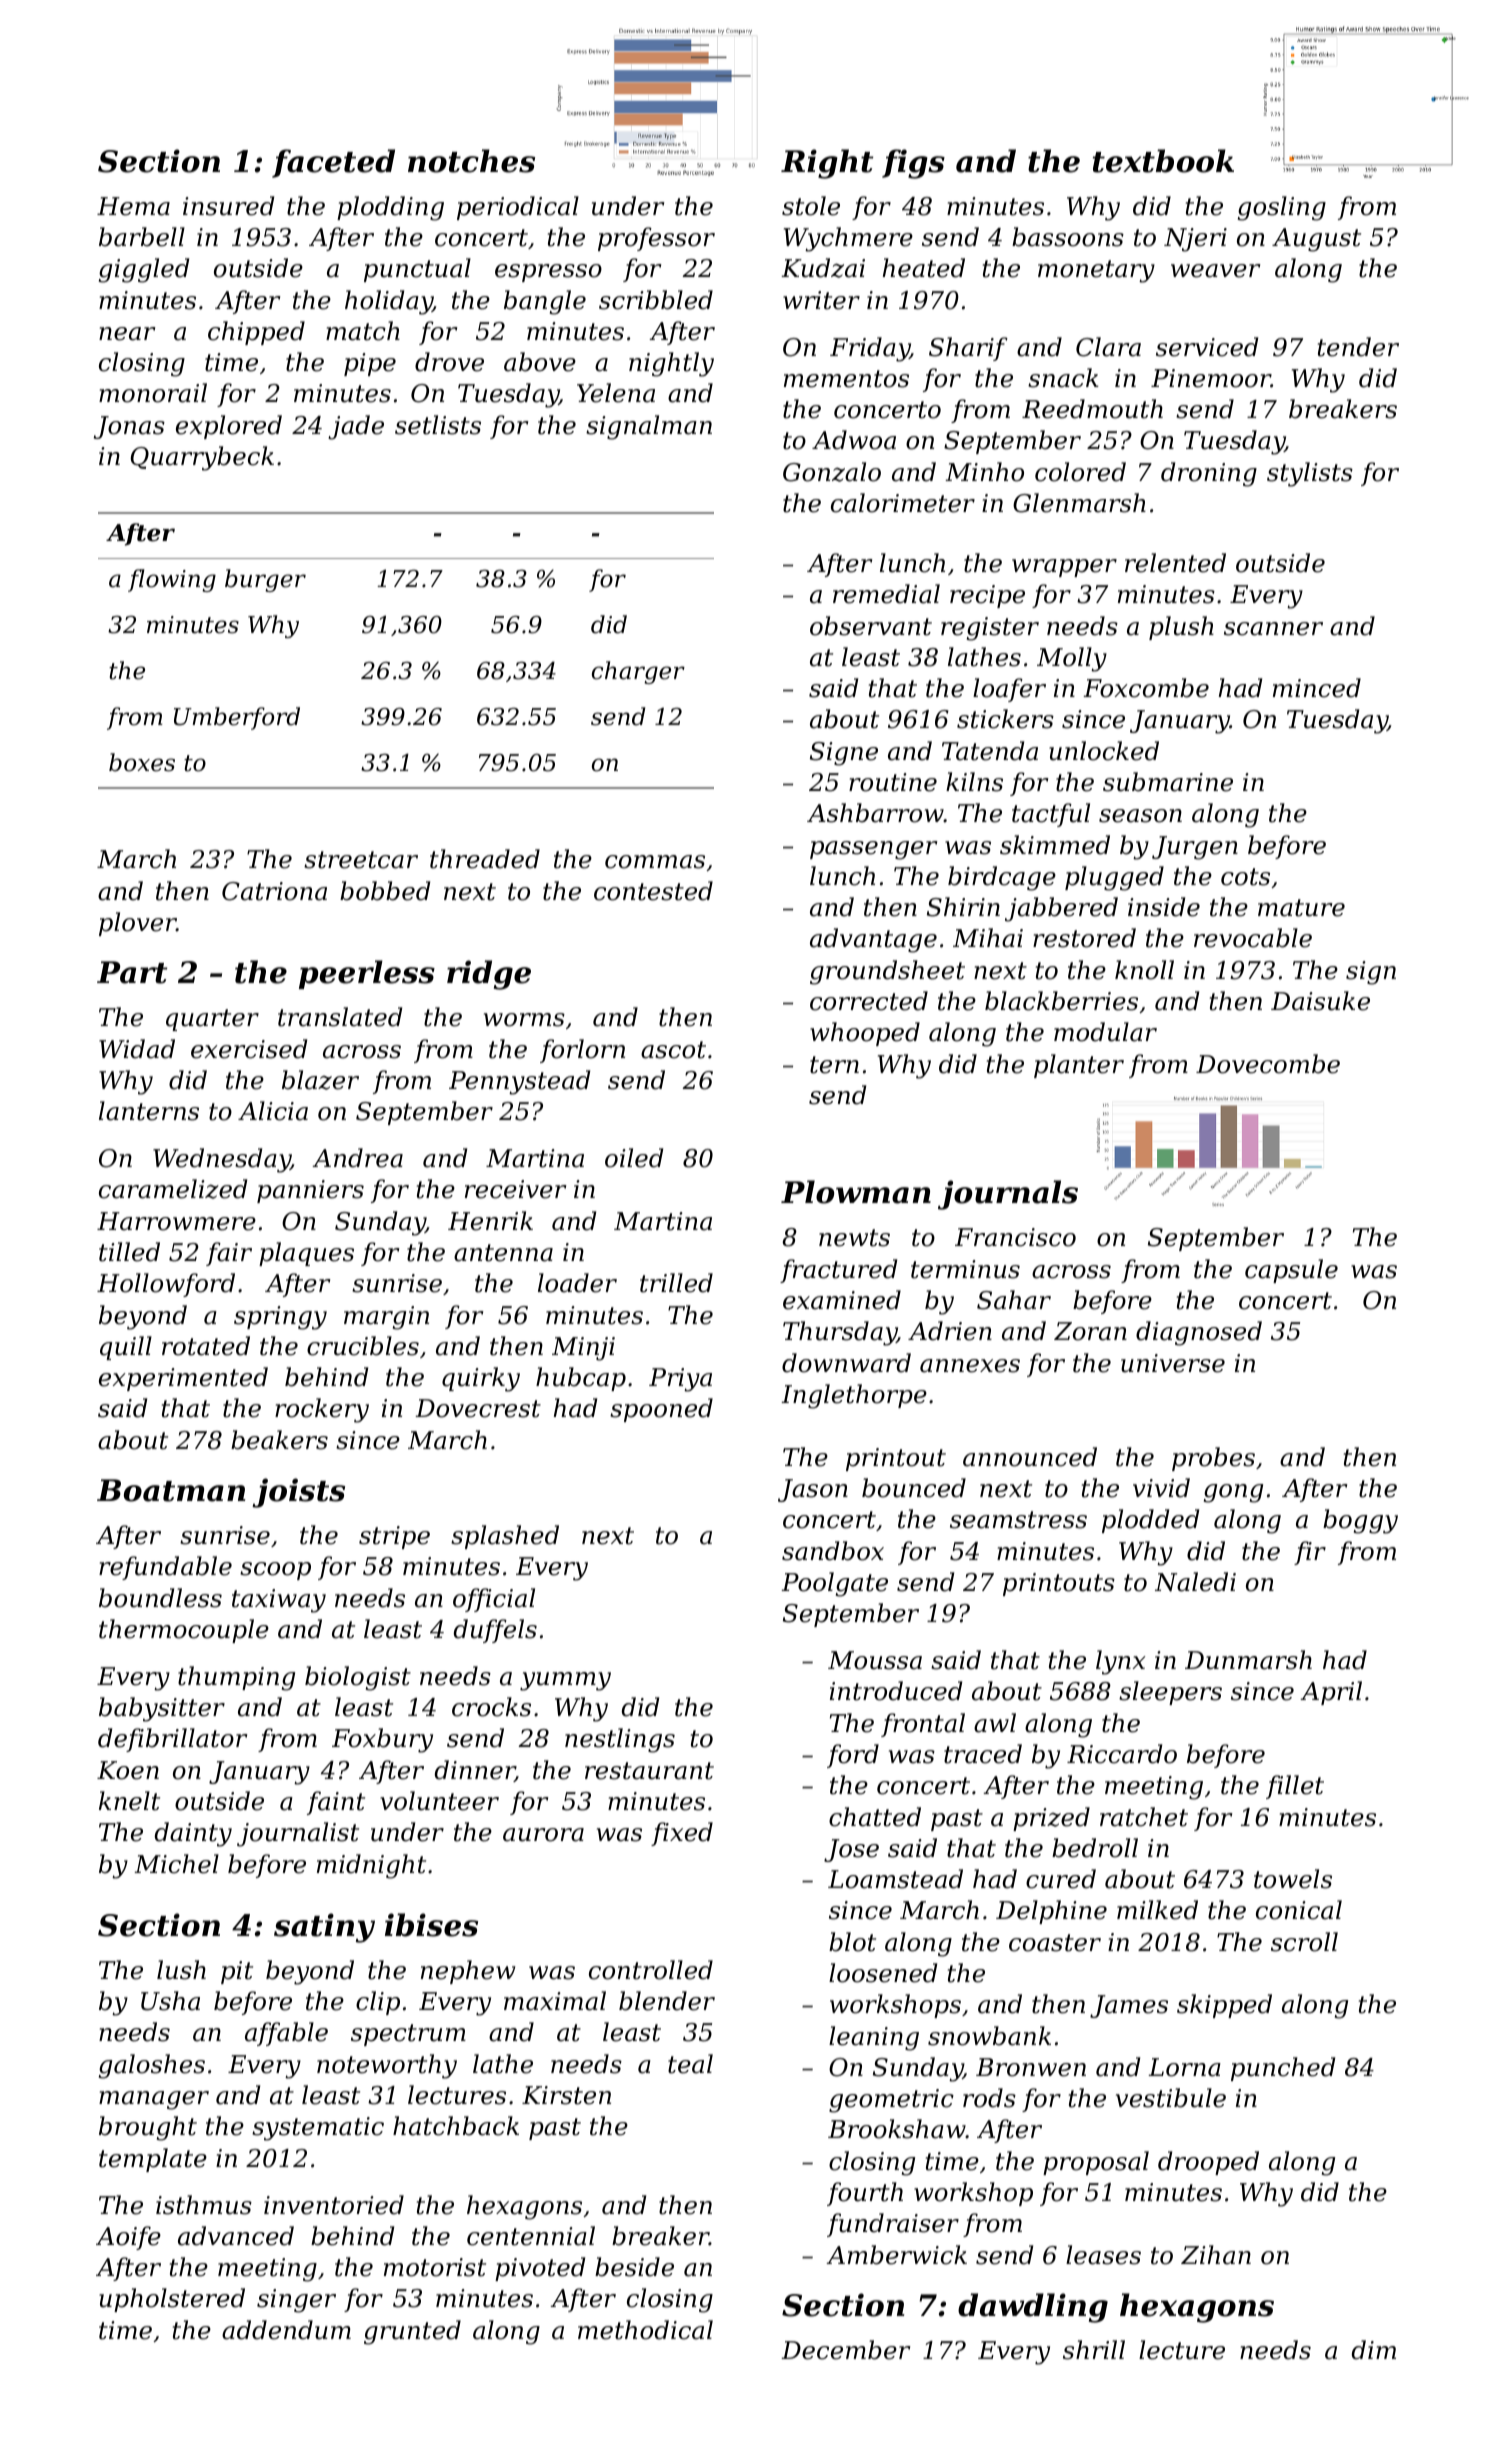  Describe the element at coordinates (503, 1253) in the document. I see `antenna` at that location.
